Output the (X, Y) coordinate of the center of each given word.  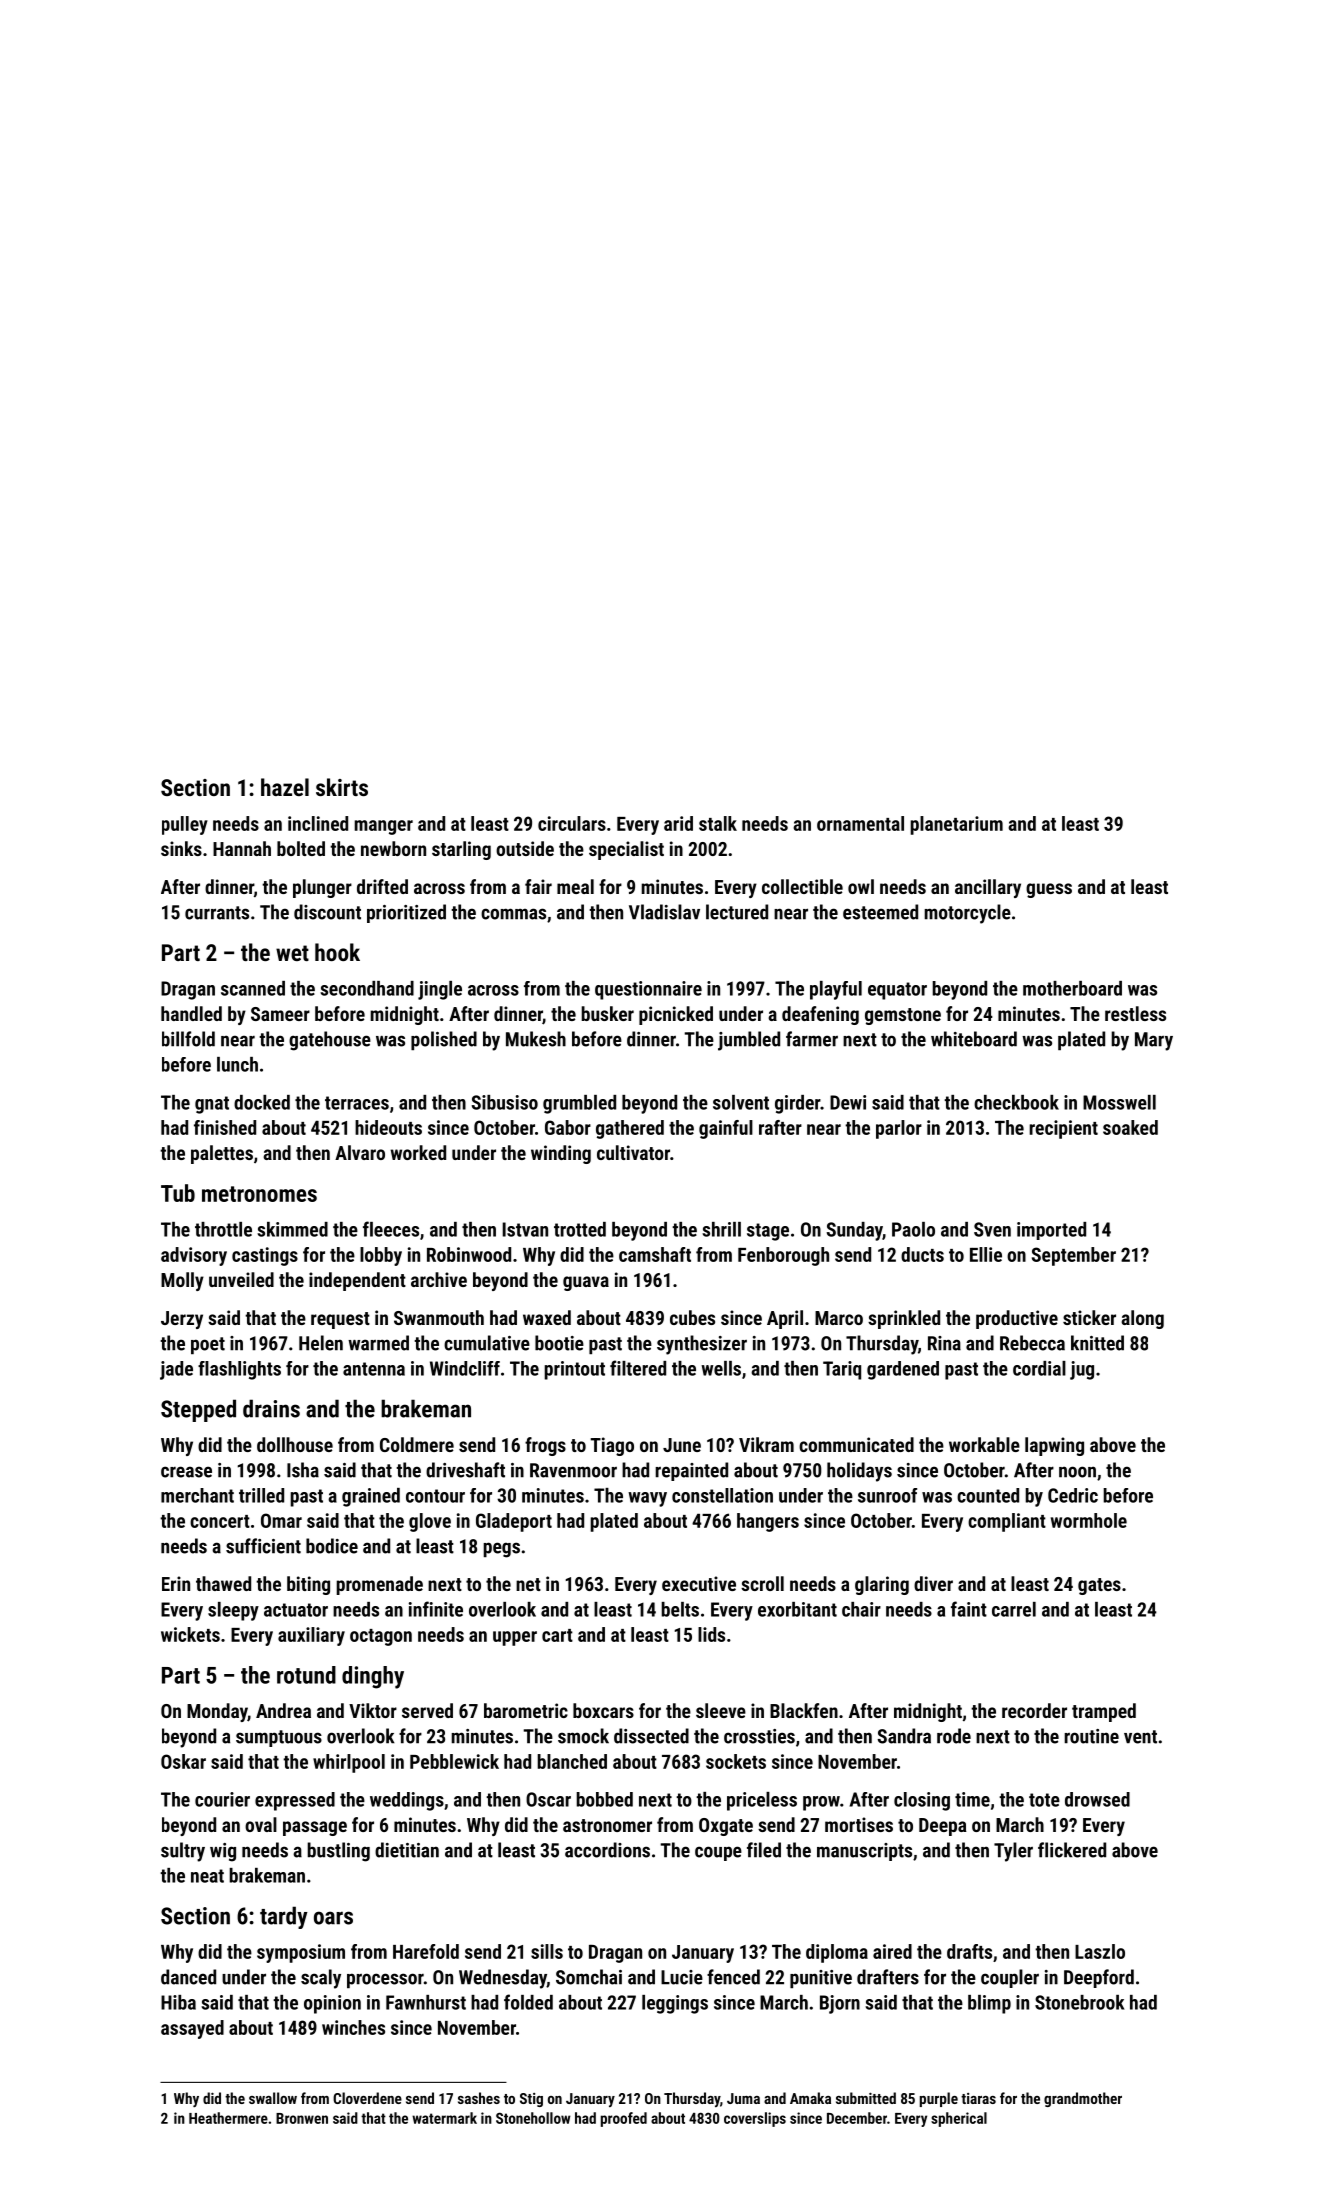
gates (1099, 1586)
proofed (624, 2119)
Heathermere (228, 2118)
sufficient (263, 1546)
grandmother (1083, 2099)
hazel (285, 787)
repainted (691, 1471)
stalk (718, 823)
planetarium (956, 825)
